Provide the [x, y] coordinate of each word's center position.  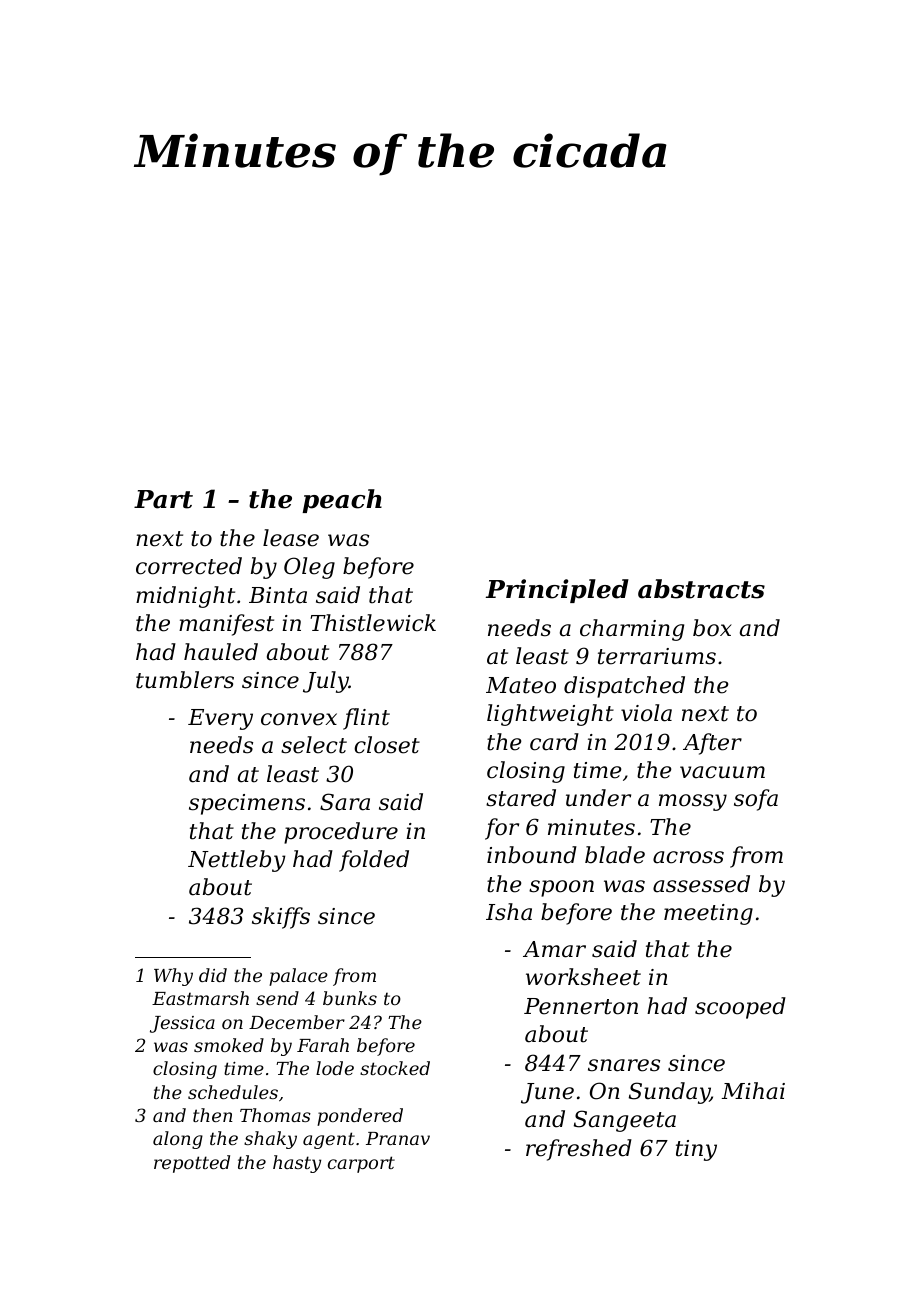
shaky [270, 1140]
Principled [557, 591]
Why [173, 977]
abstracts [701, 589]
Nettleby [237, 861]
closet [387, 745]
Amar [554, 949]
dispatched [624, 687]
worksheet [583, 977]
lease [291, 538]
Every [220, 719]
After [712, 744]
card [554, 742]
